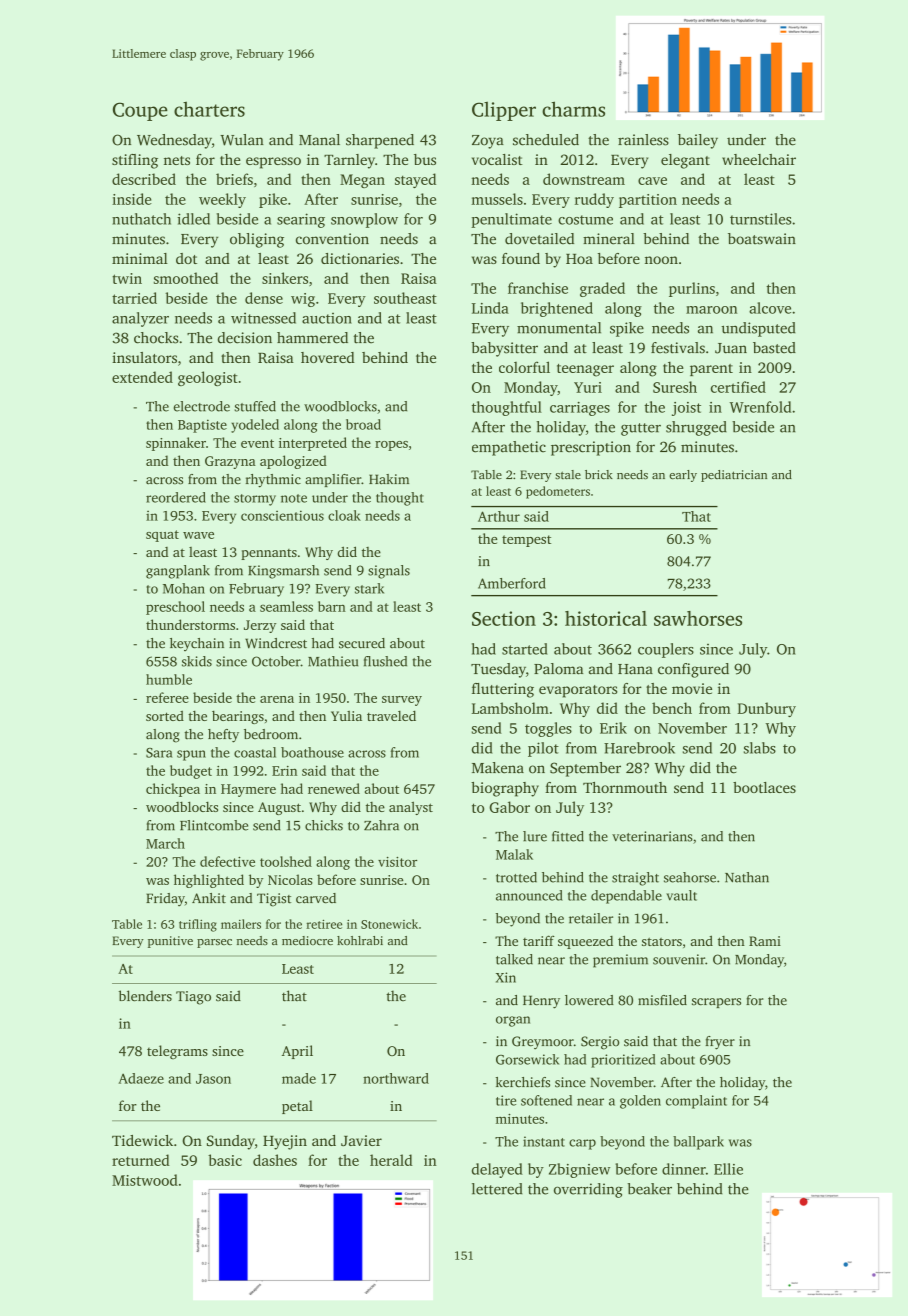 The height and width of the page is (1316, 908). I want to click on herald, so click(391, 1160).
